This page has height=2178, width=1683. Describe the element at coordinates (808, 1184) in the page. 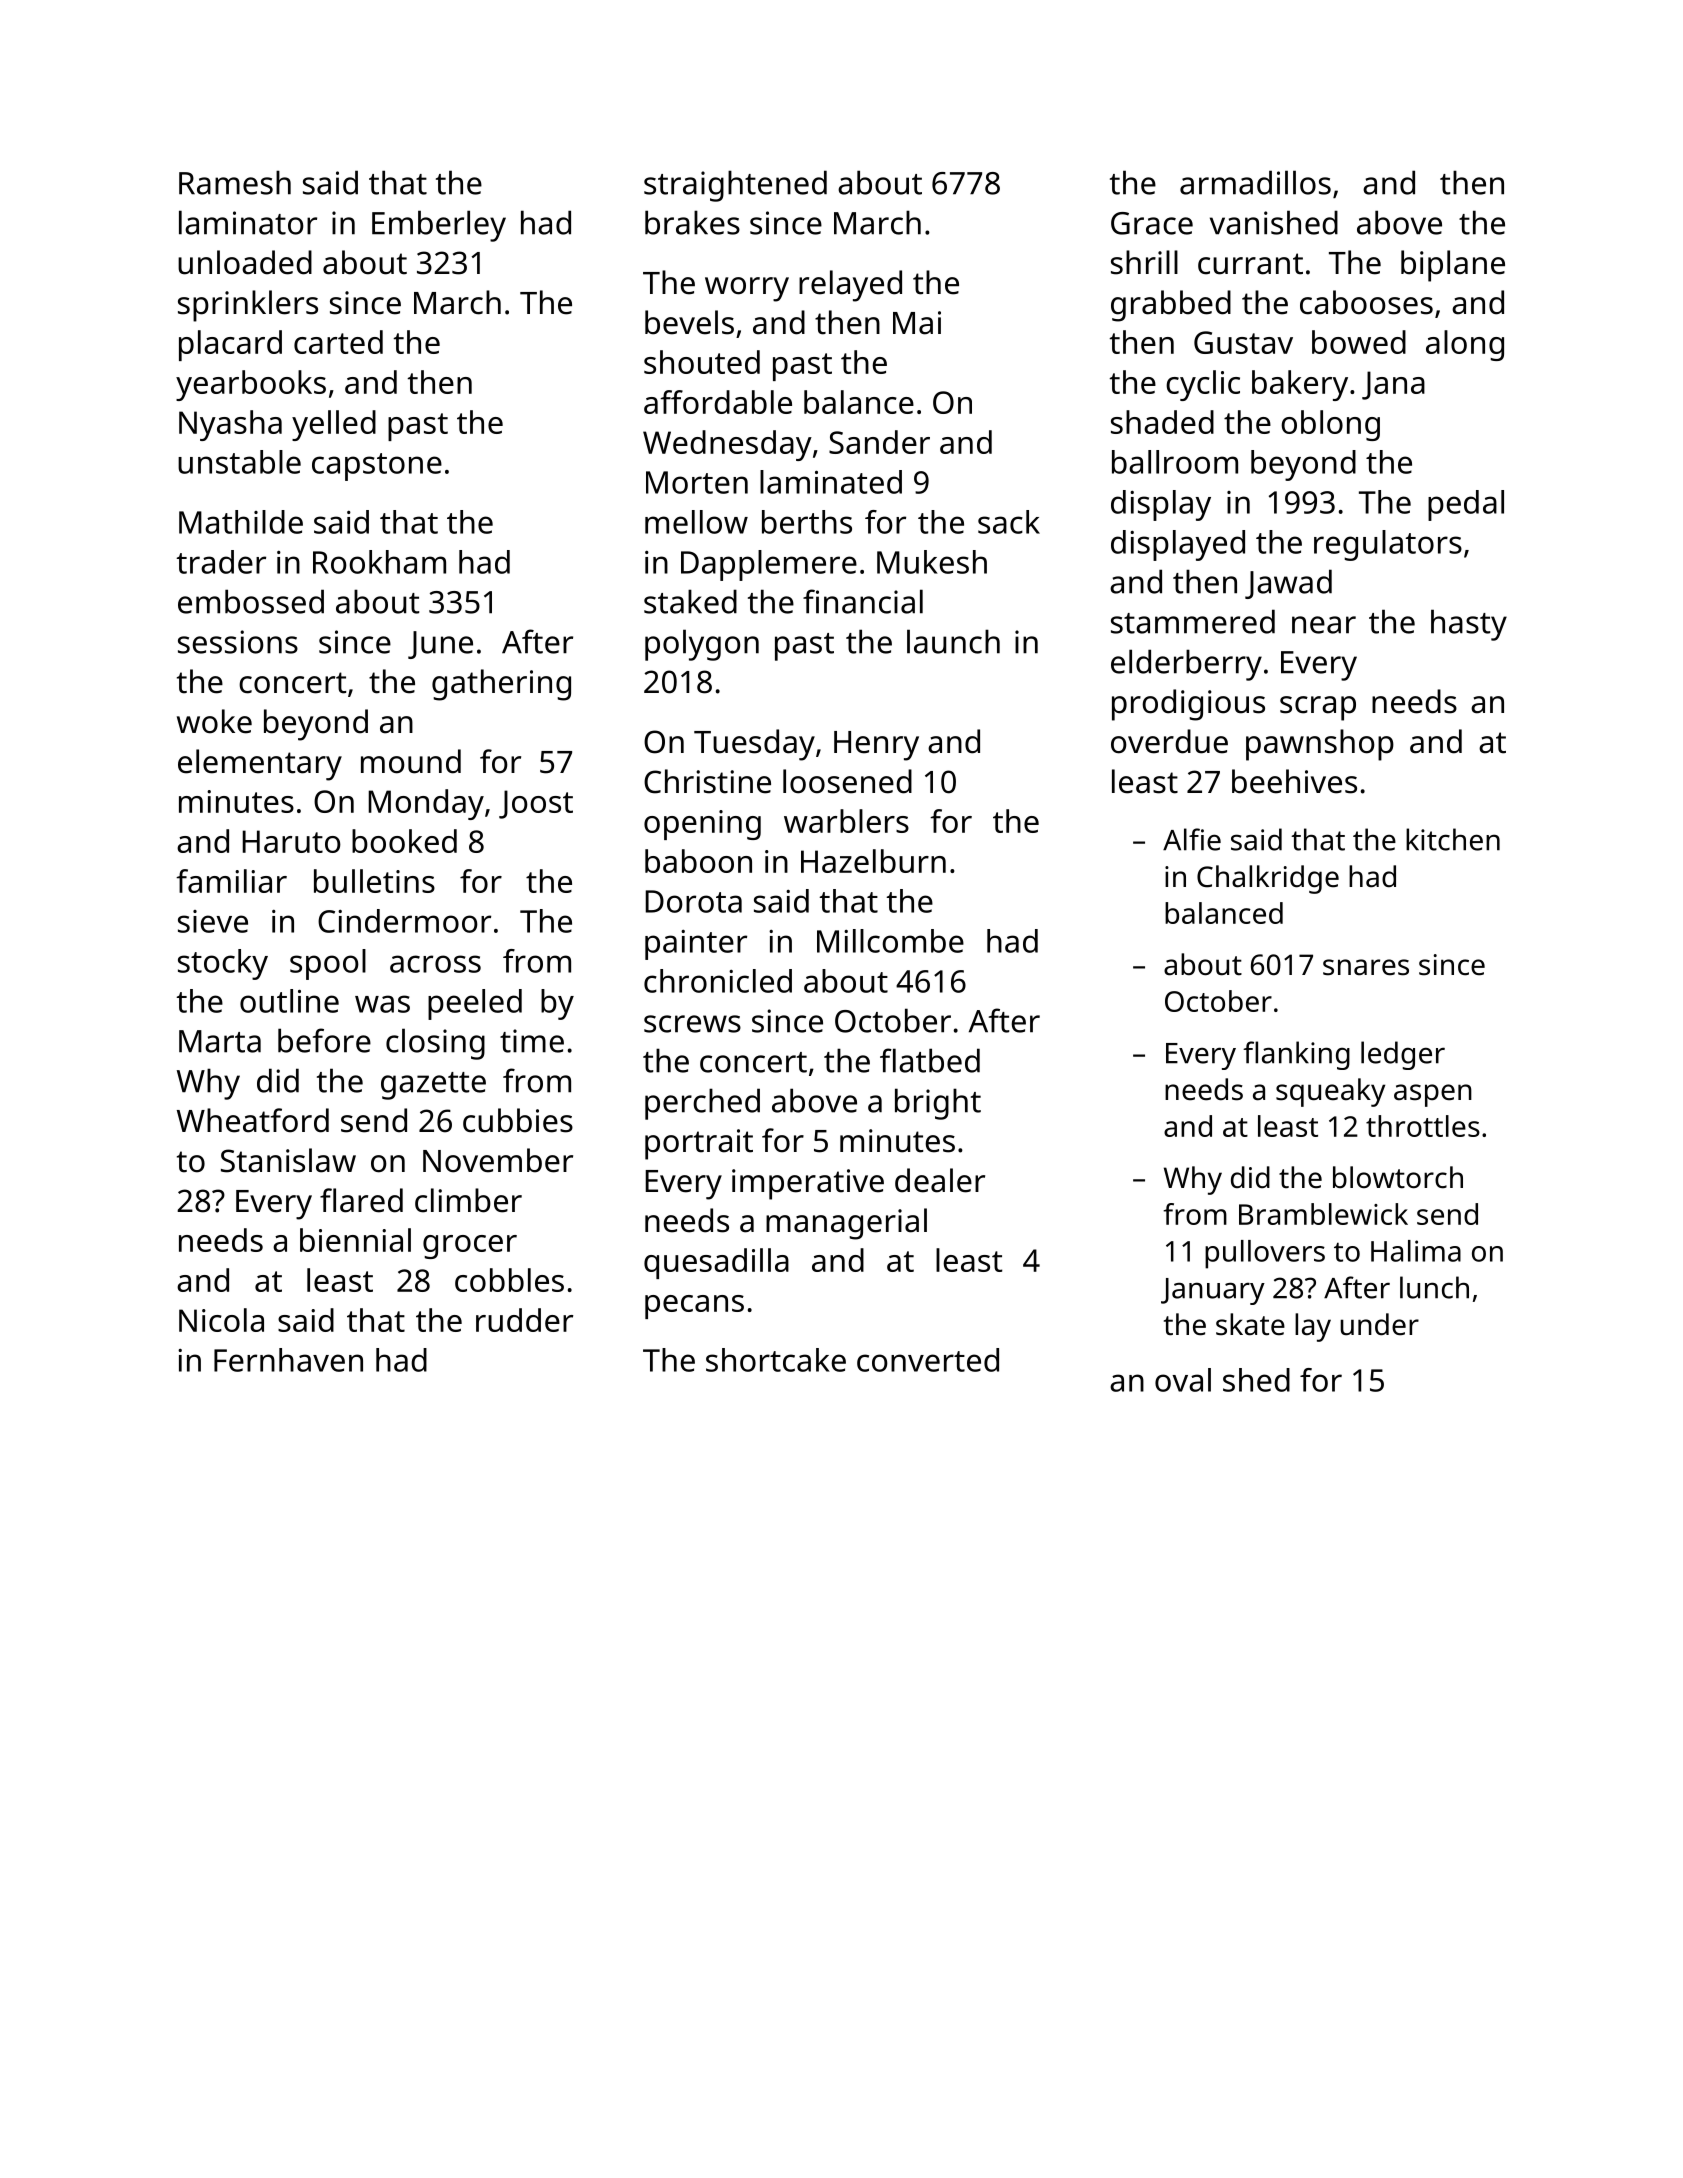

I see `imperative` at that location.
